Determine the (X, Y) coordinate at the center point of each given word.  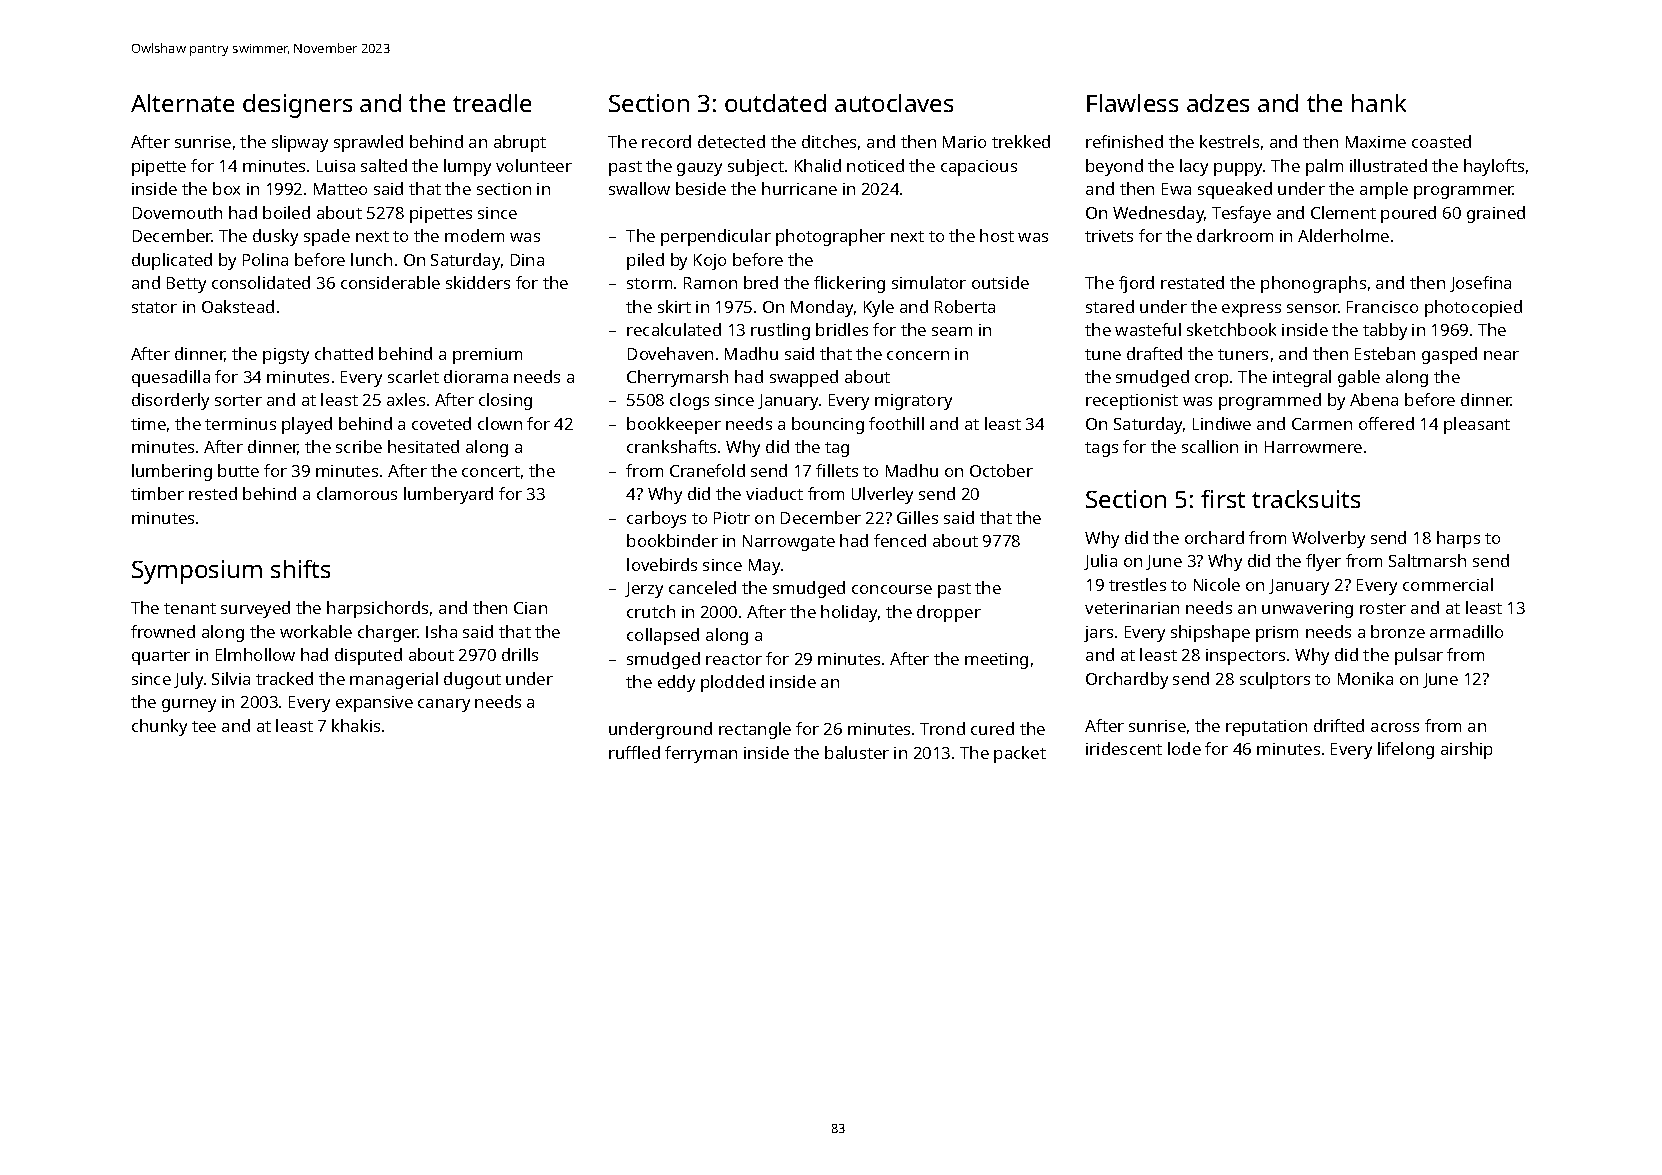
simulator (929, 282)
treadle (492, 103)
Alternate (182, 103)
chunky (159, 727)
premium (487, 356)
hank (1379, 103)
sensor (1313, 308)
